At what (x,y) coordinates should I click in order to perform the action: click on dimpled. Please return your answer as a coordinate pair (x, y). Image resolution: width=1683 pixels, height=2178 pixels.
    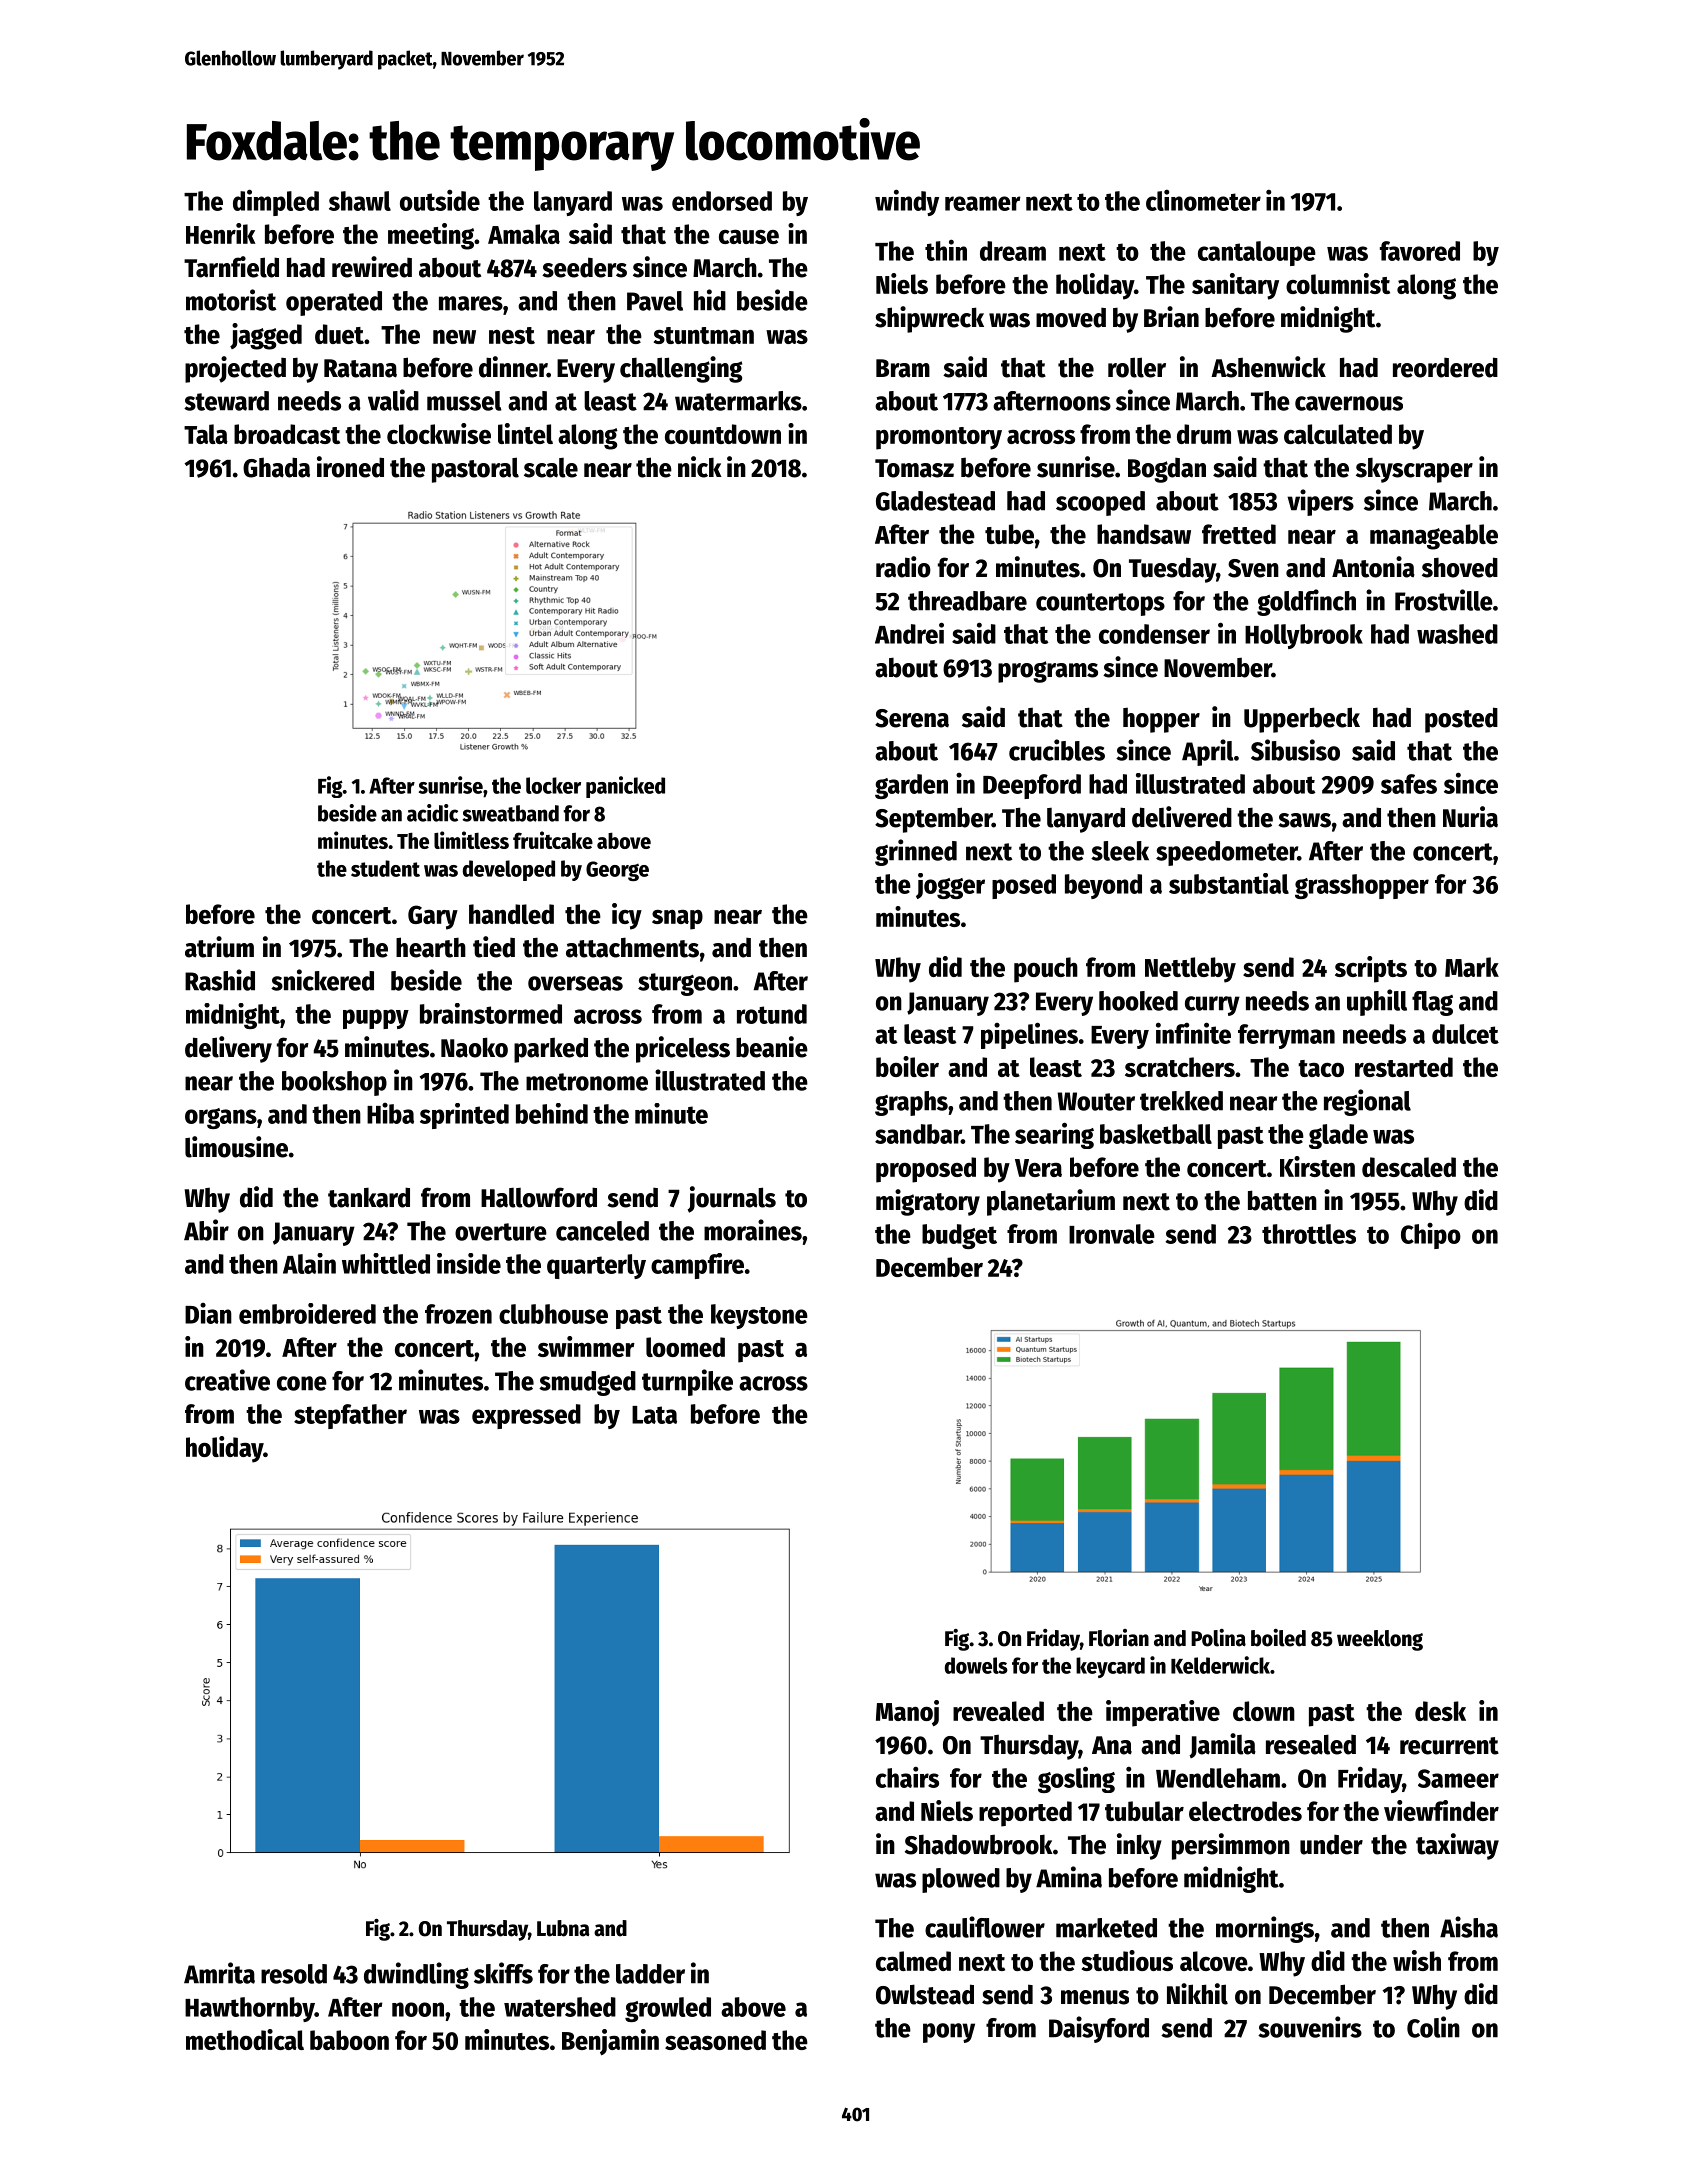
    Looking at the image, I should click on (276, 202).
